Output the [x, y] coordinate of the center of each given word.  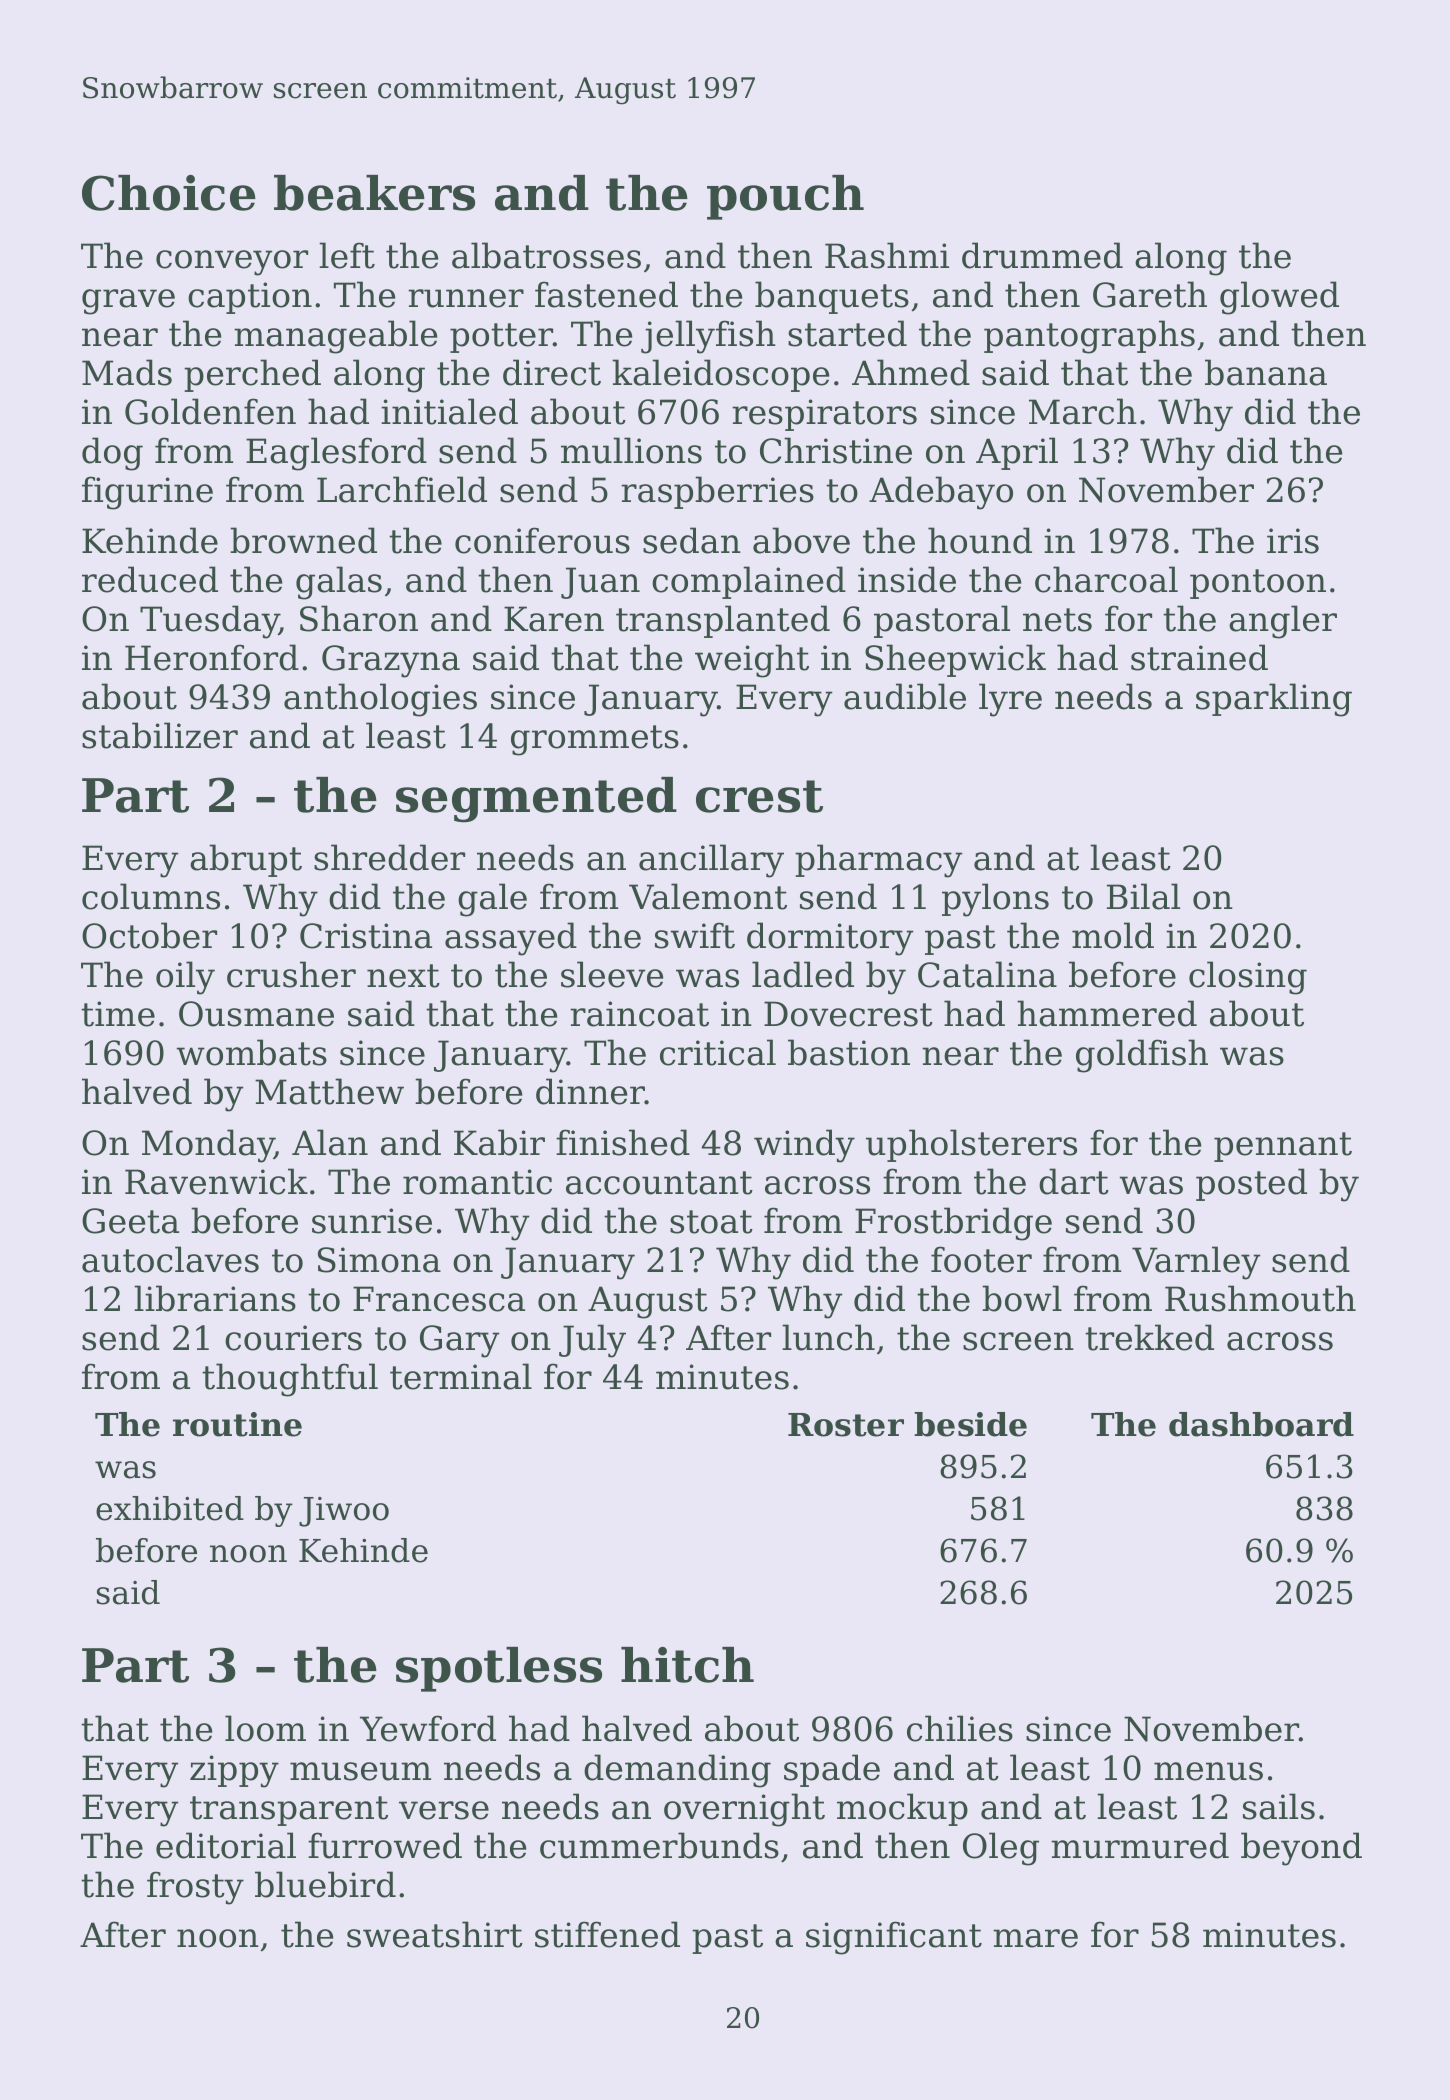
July [592, 1341]
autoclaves [170, 1259]
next [403, 976]
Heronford [212, 657]
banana [1266, 372]
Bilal [1143, 896]
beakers [374, 193]
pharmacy [878, 861]
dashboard [1261, 1424]
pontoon [1258, 584]
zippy [234, 1771]
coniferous [542, 540]
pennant [1283, 1147]
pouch [785, 197]
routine [237, 1424]
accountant [659, 1183]
